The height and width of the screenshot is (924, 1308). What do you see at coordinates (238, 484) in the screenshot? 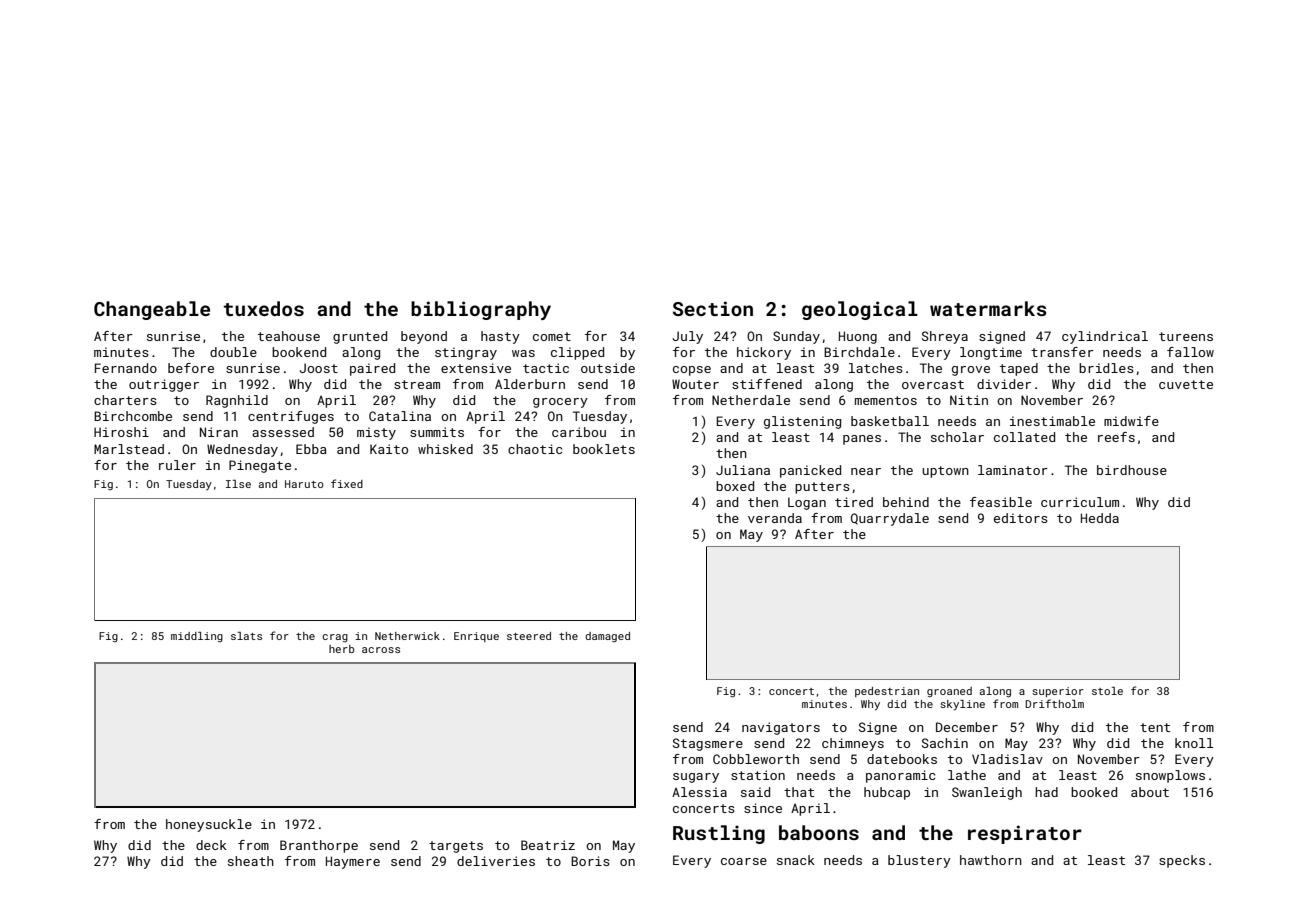
I see `Ilse` at bounding box center [238, 484].
